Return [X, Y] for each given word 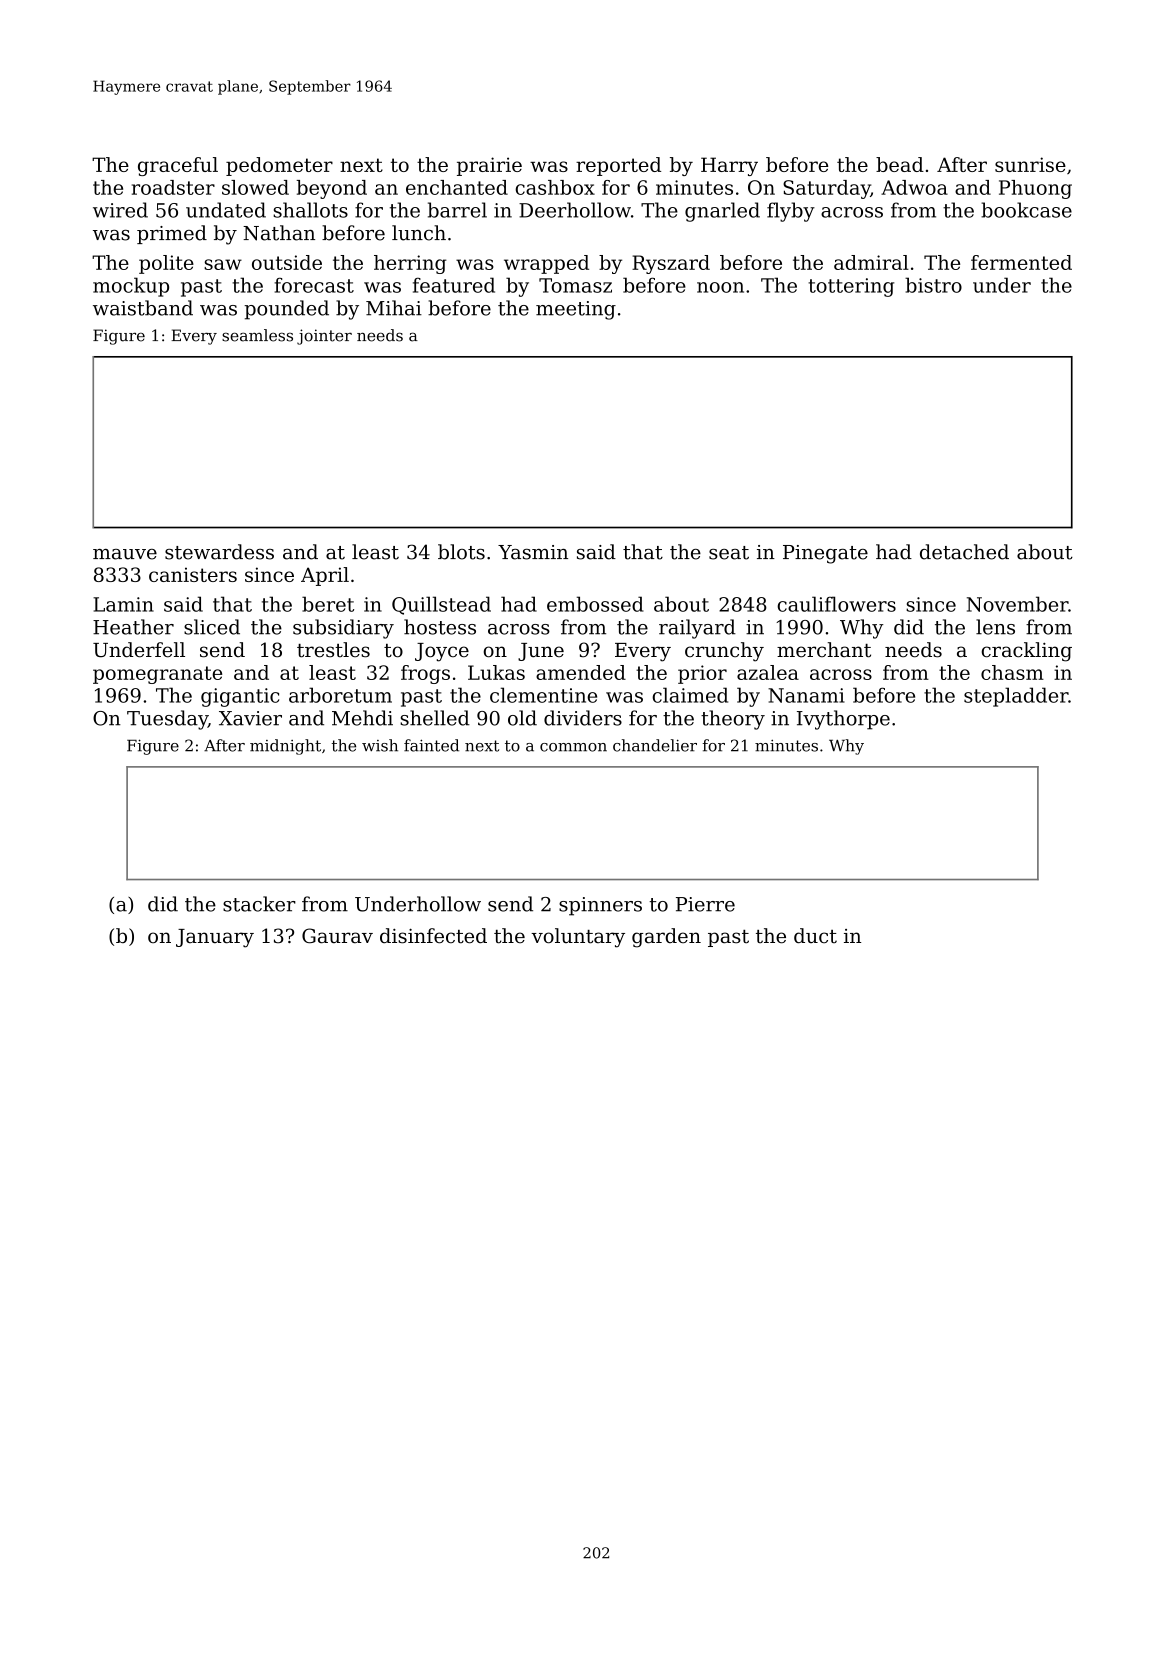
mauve [125, 554]
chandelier [655, 745]
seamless [257, 335]
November [1017, 604]
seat [729, 553]
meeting [576, 310]
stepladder [1016, 697]
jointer [324, 337]
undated [226, 210]
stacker [259, 904]
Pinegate [825, 554]
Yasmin [533, 552]
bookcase [1026, 210]
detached [964, 552]
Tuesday [167, 720]
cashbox [555, 187]
